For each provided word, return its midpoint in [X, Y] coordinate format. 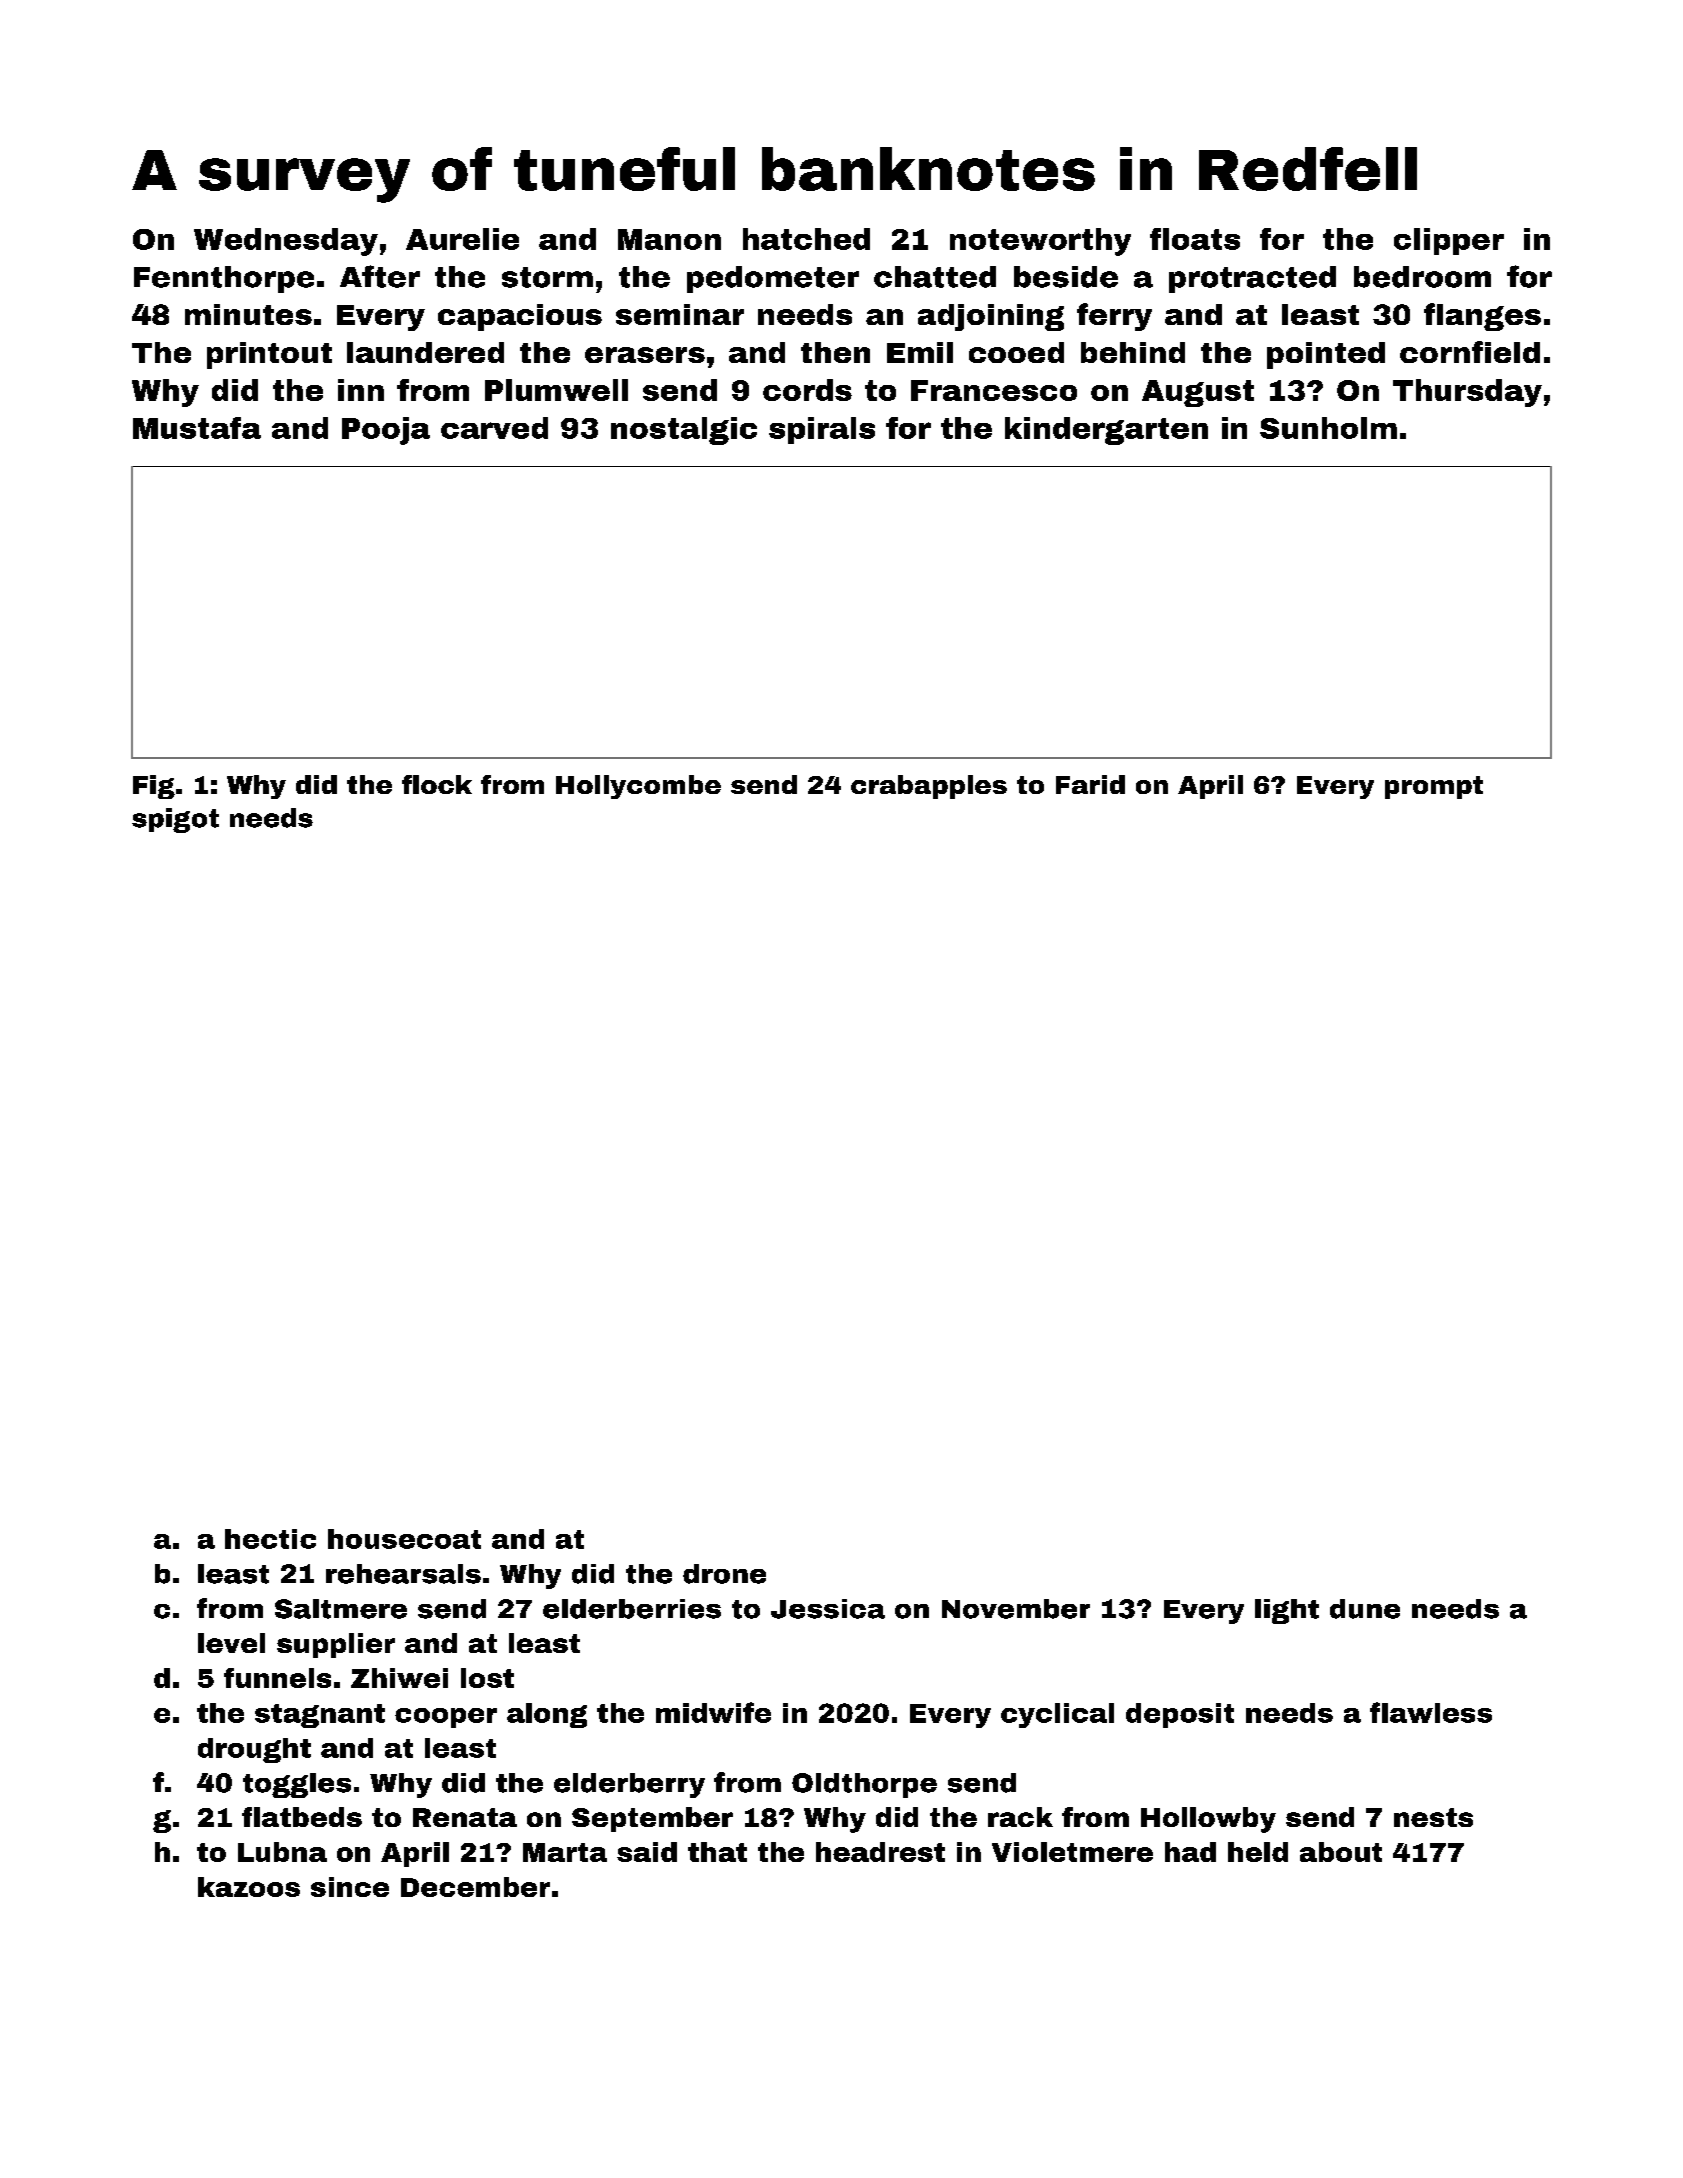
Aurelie [462, 239]
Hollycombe [638, 787]
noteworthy [1040, 242]
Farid [1090, 784]
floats [1195, 239]
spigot [175, 820]
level [231, 1643]
